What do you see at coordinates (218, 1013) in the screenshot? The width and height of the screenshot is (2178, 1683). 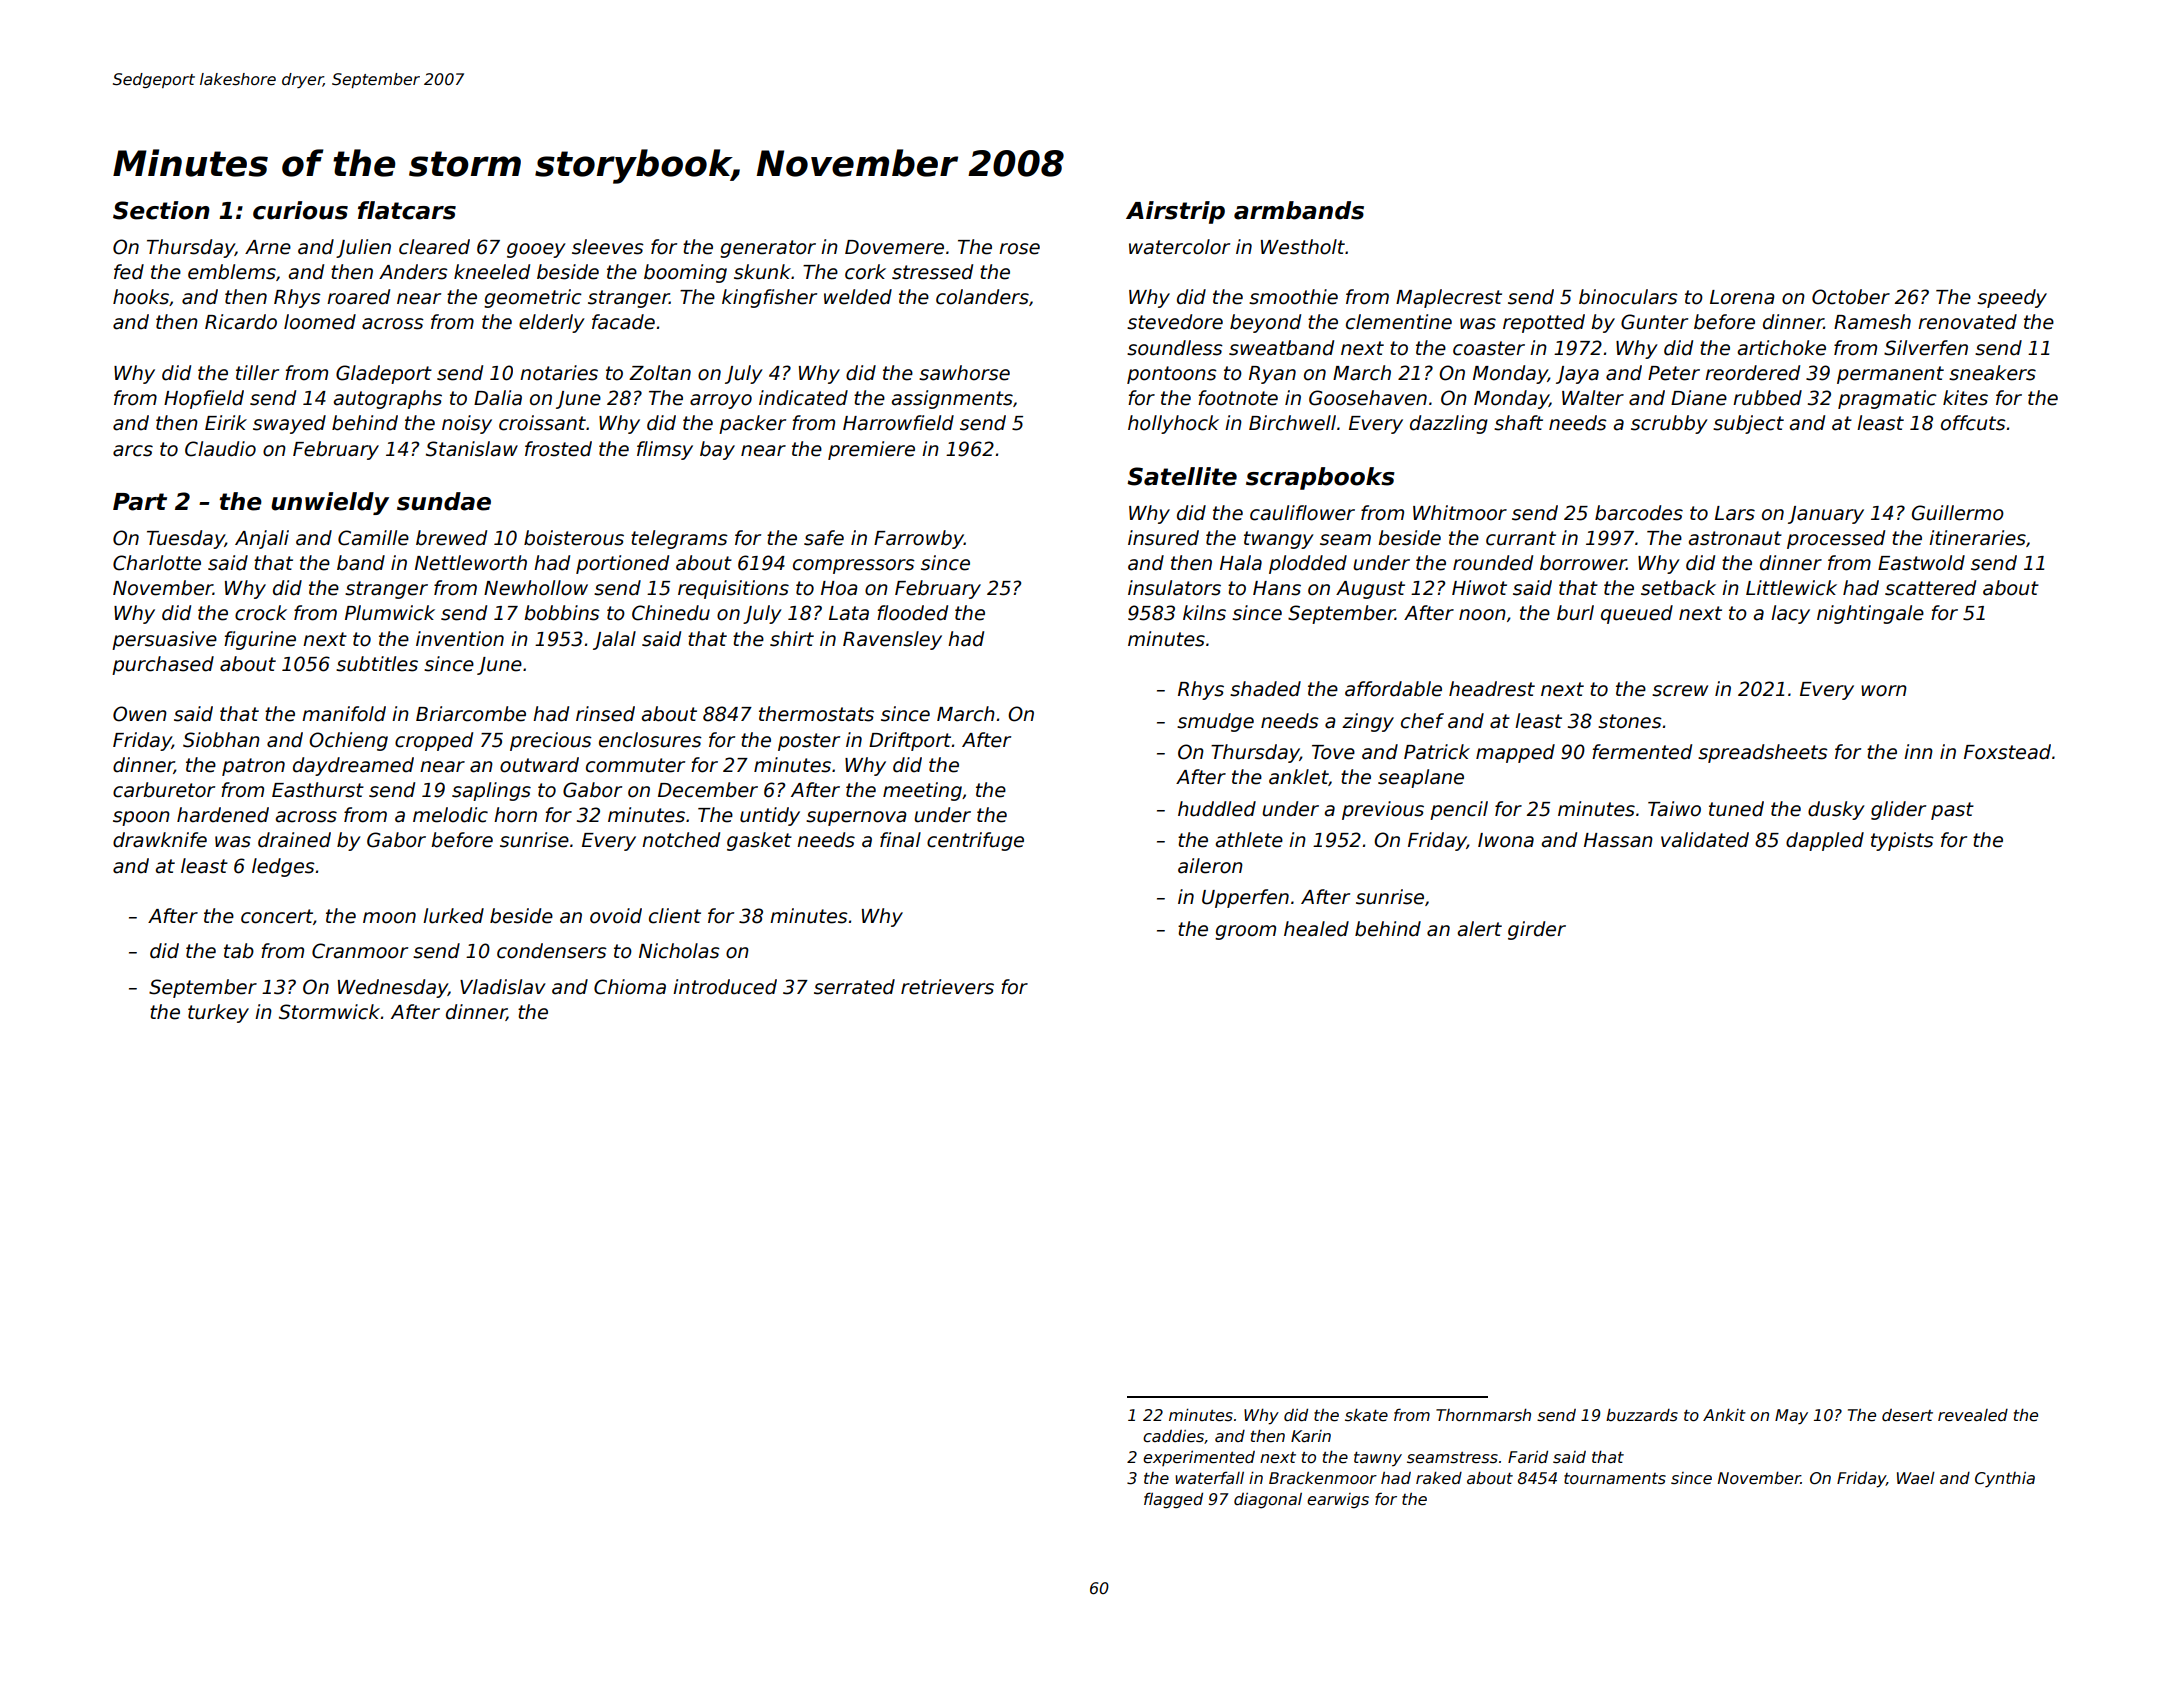 I see `turkey` at bounding box center [218, 1013].
